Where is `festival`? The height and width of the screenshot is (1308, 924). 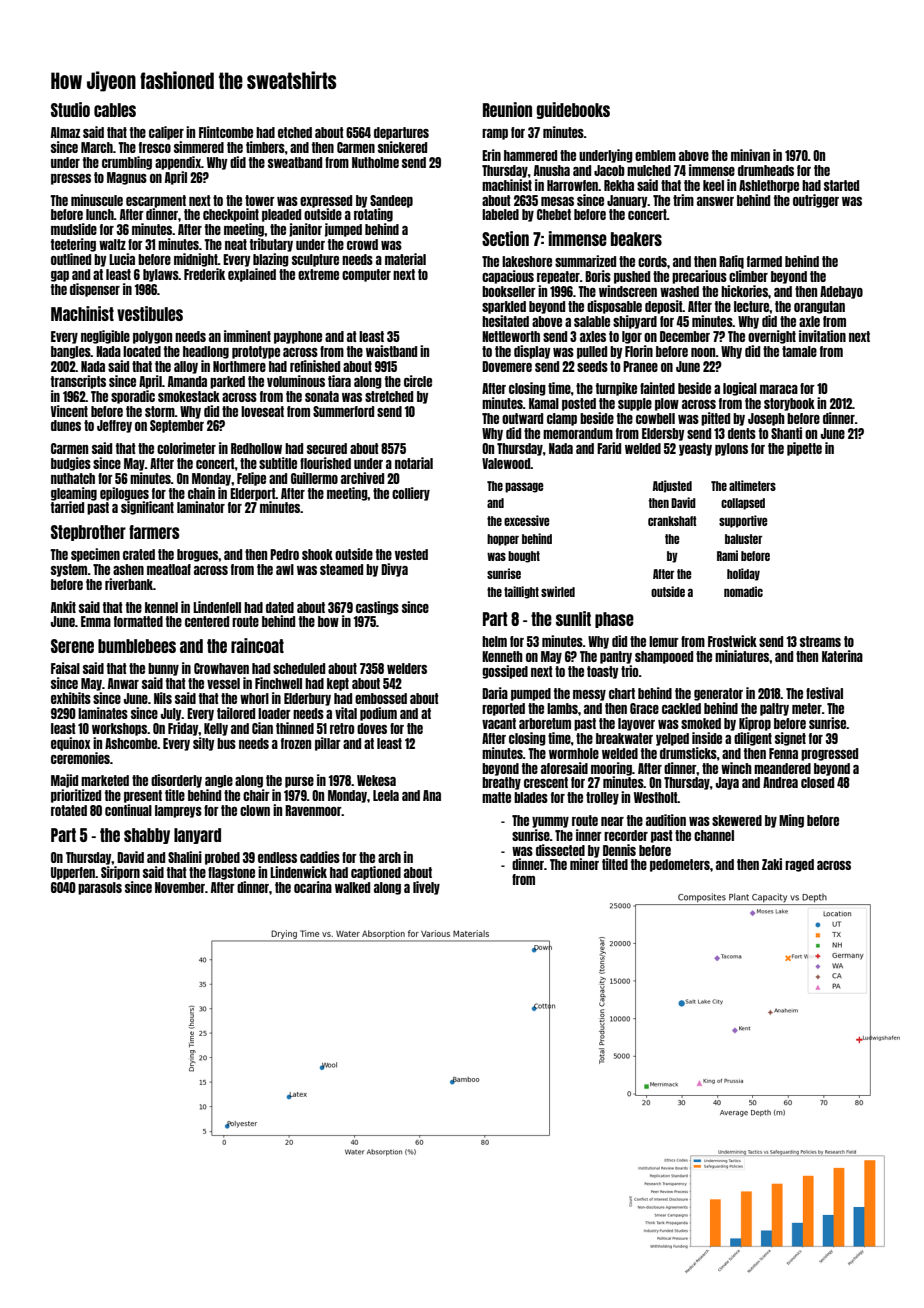 festival is located at coordinates (824, 693).
